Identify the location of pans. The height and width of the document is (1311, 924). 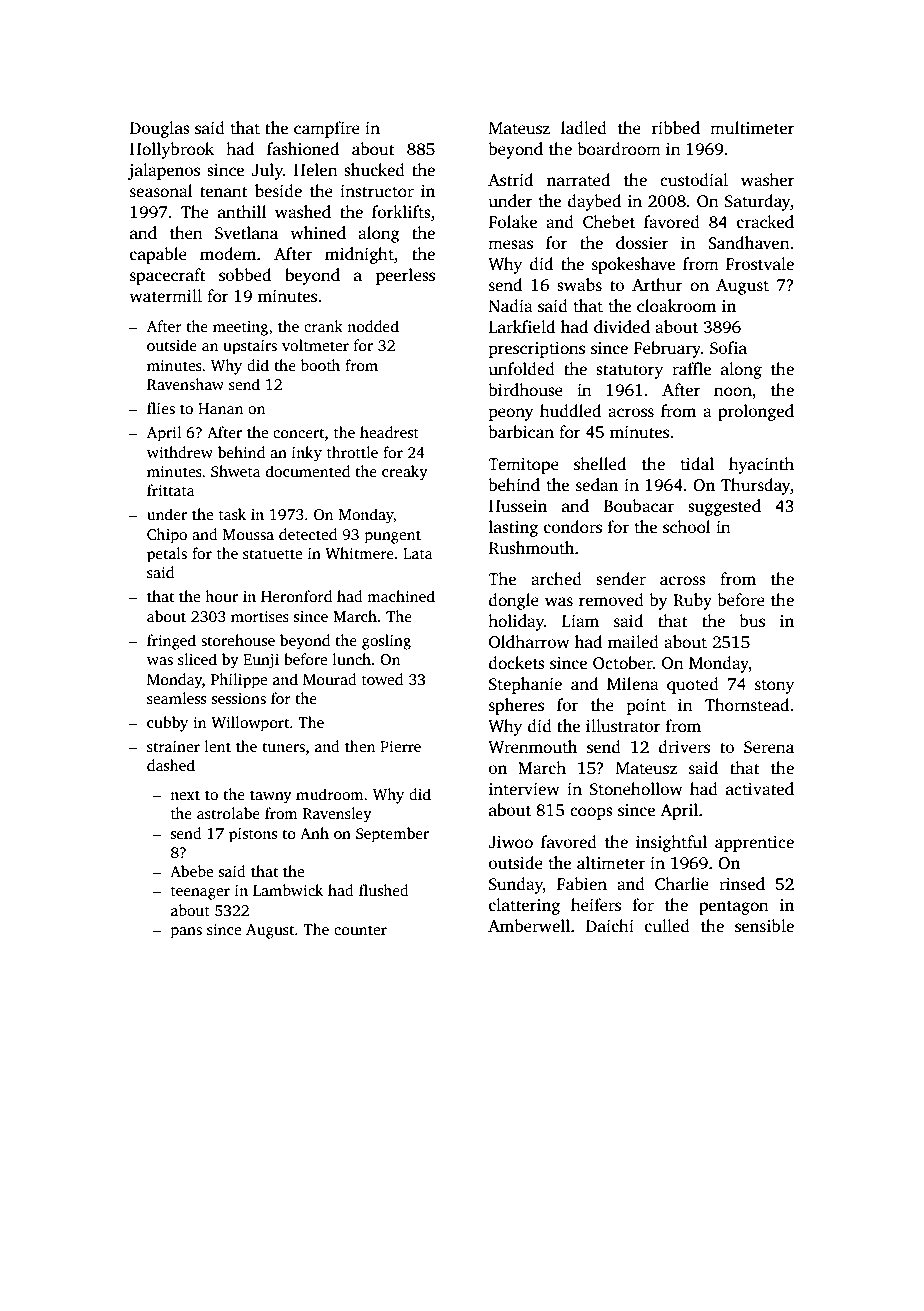
(186, 933).
